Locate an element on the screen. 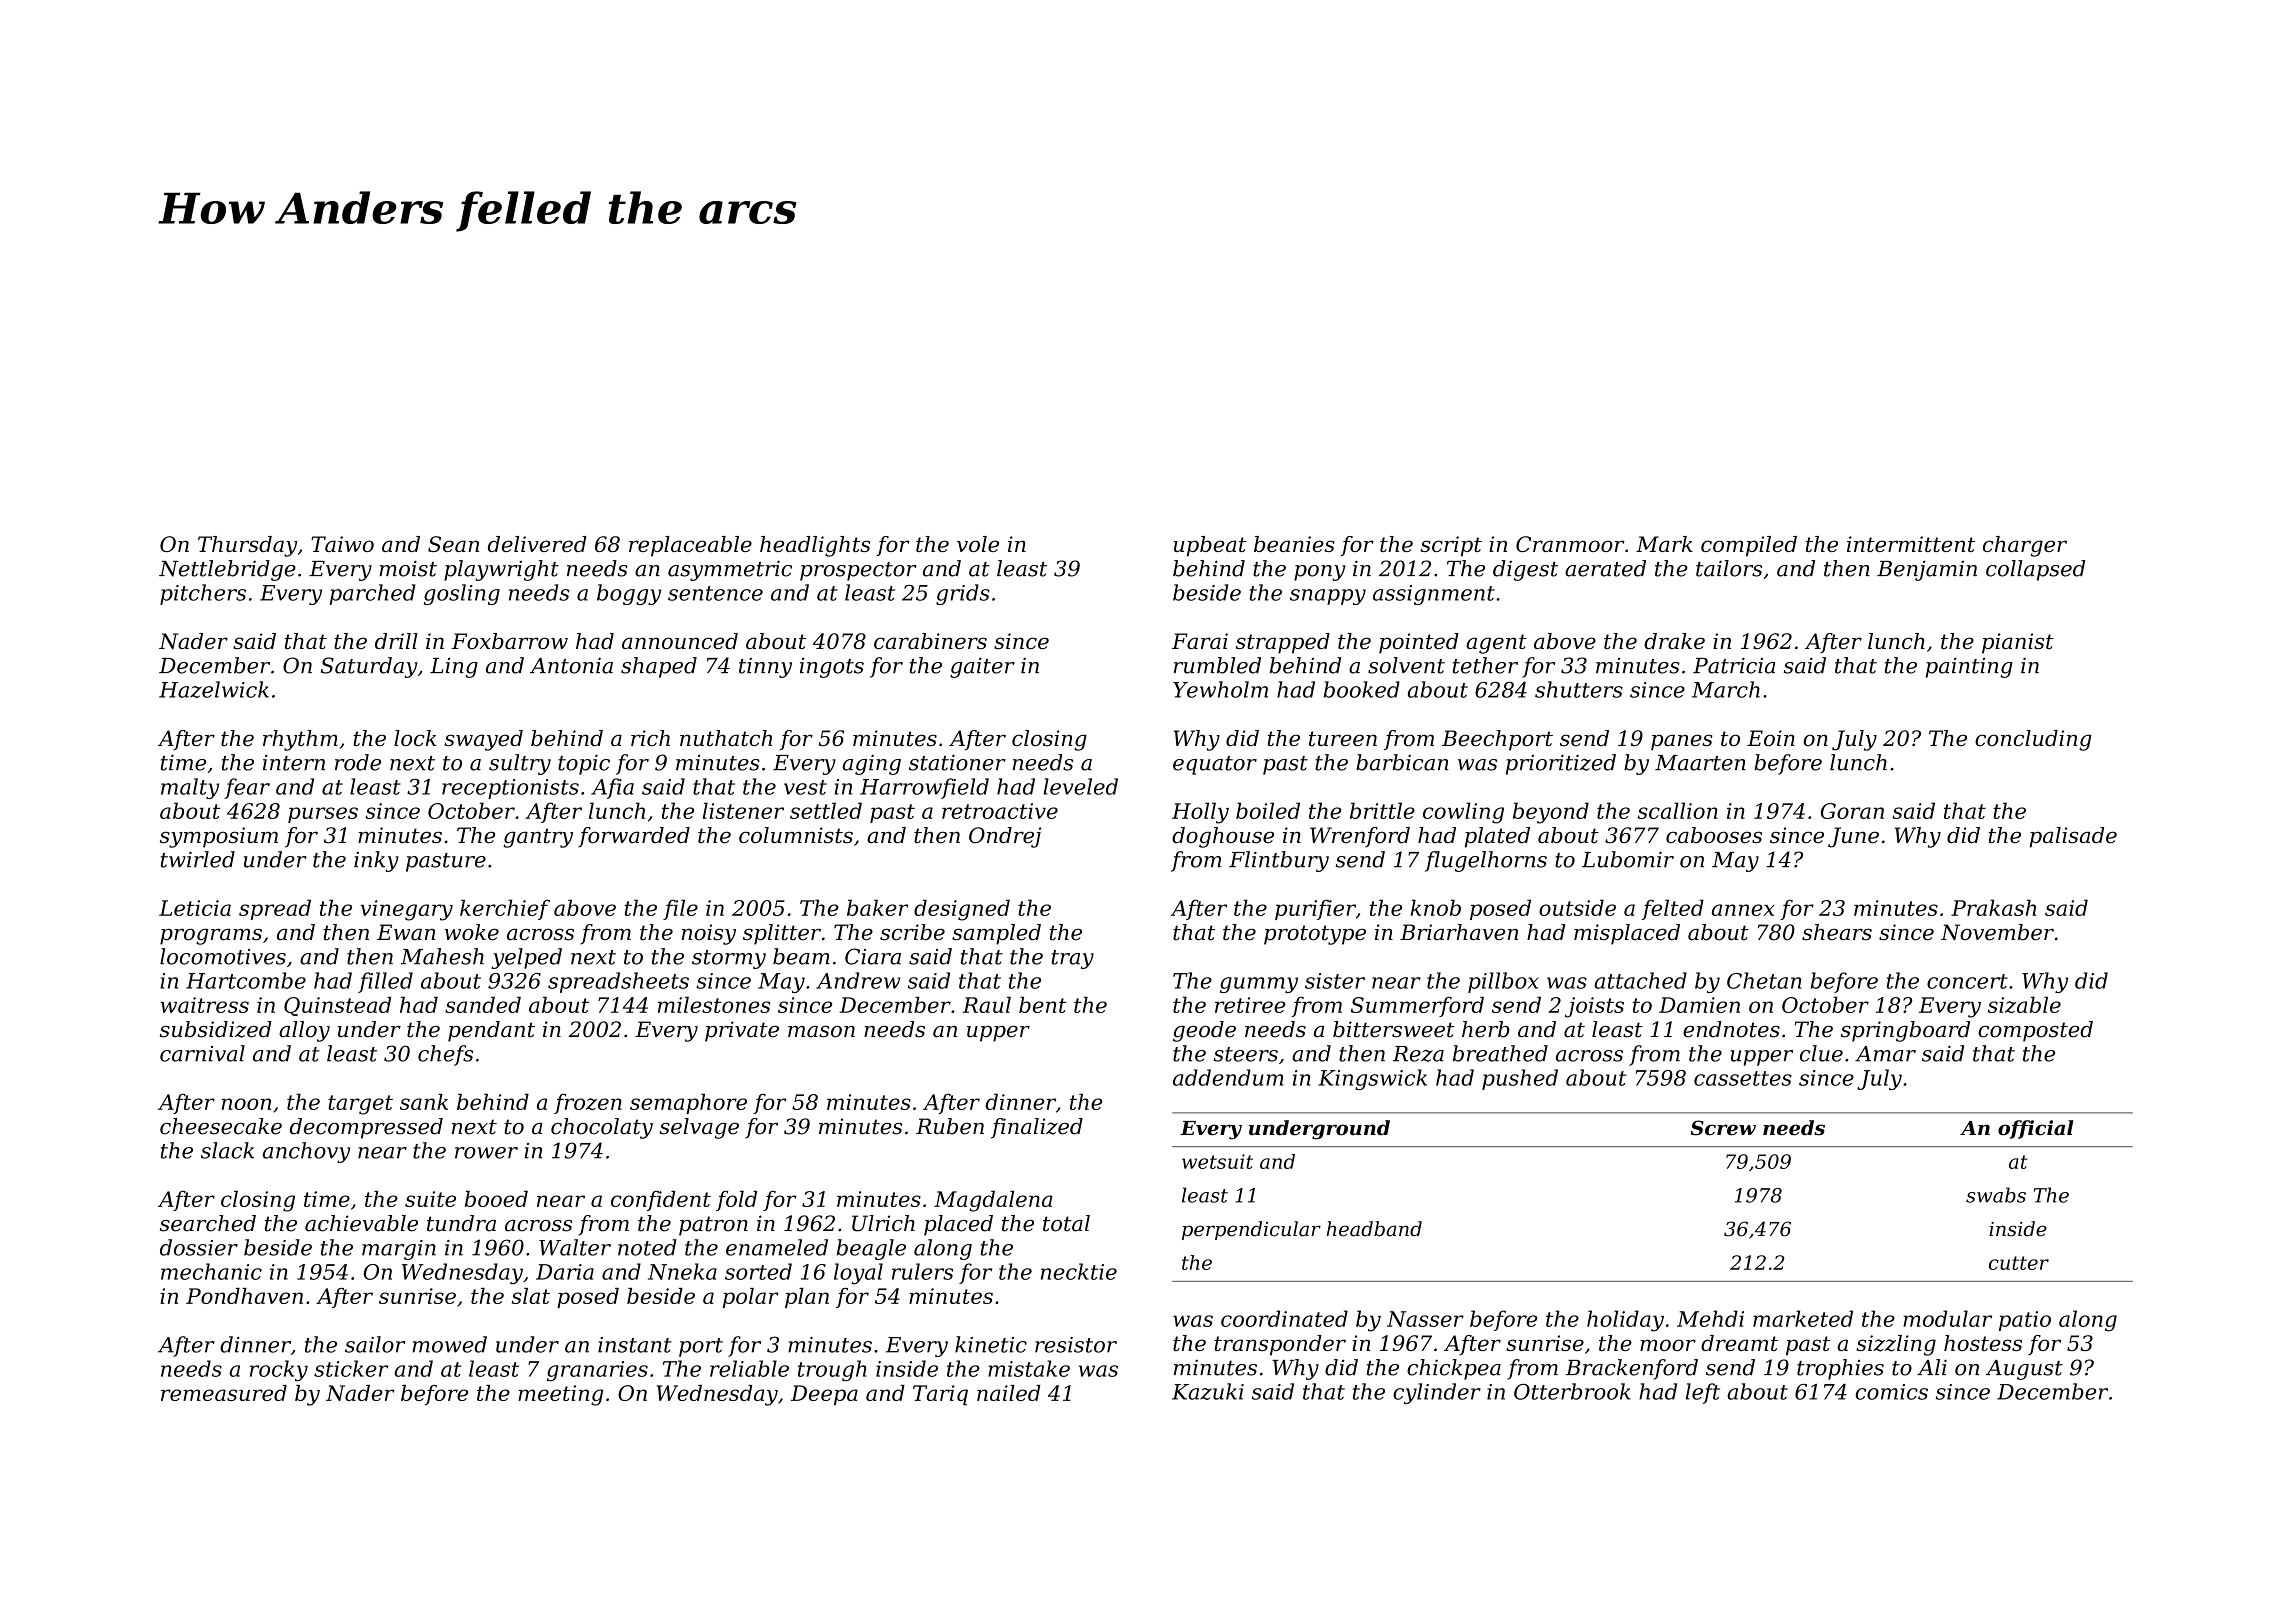 The height and width of the screenshot is (1620, 2292). gummy is located at coordinates (1259, 985).
